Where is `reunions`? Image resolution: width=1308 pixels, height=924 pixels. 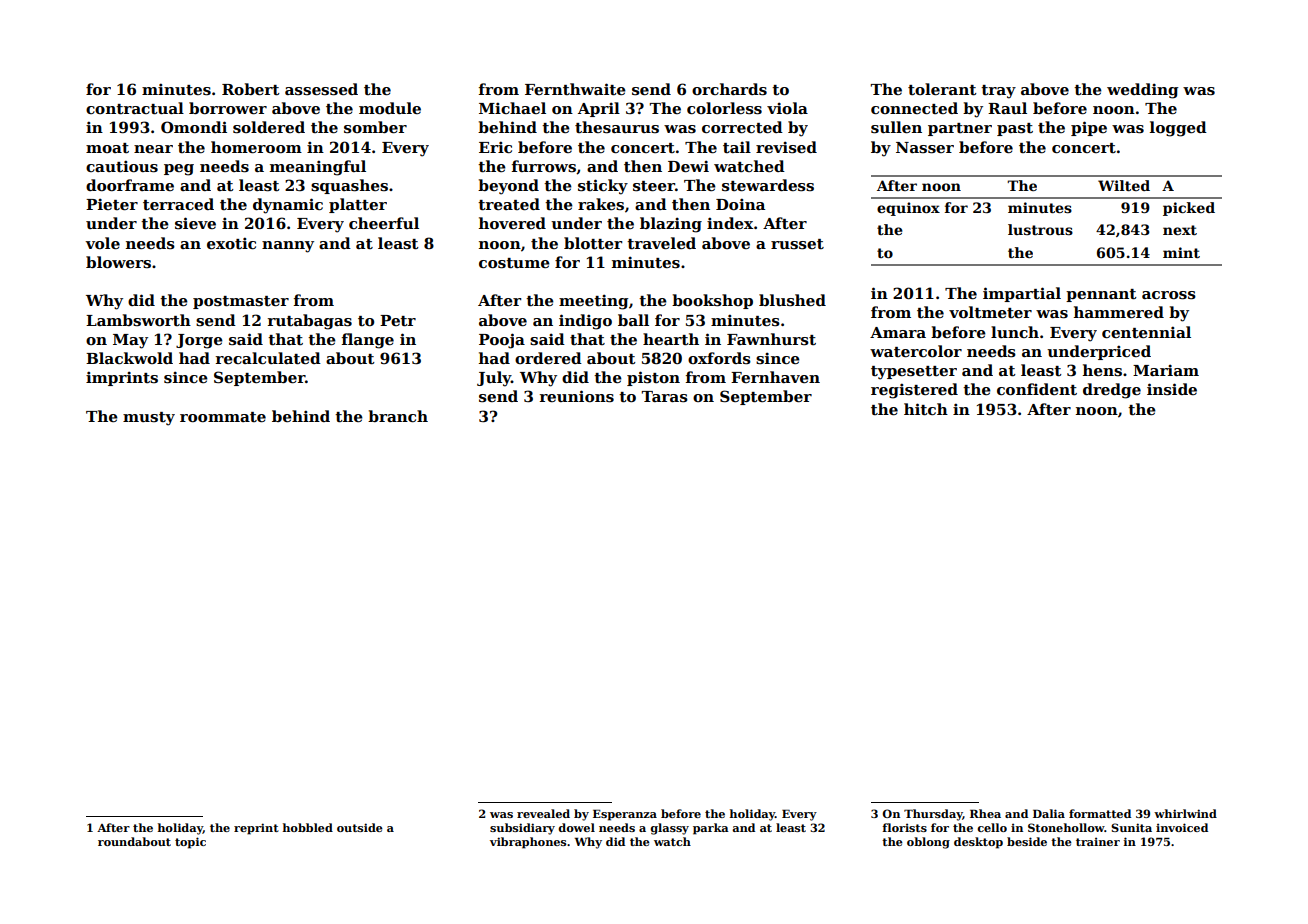 reunions is located at coordinates (577, 396).
